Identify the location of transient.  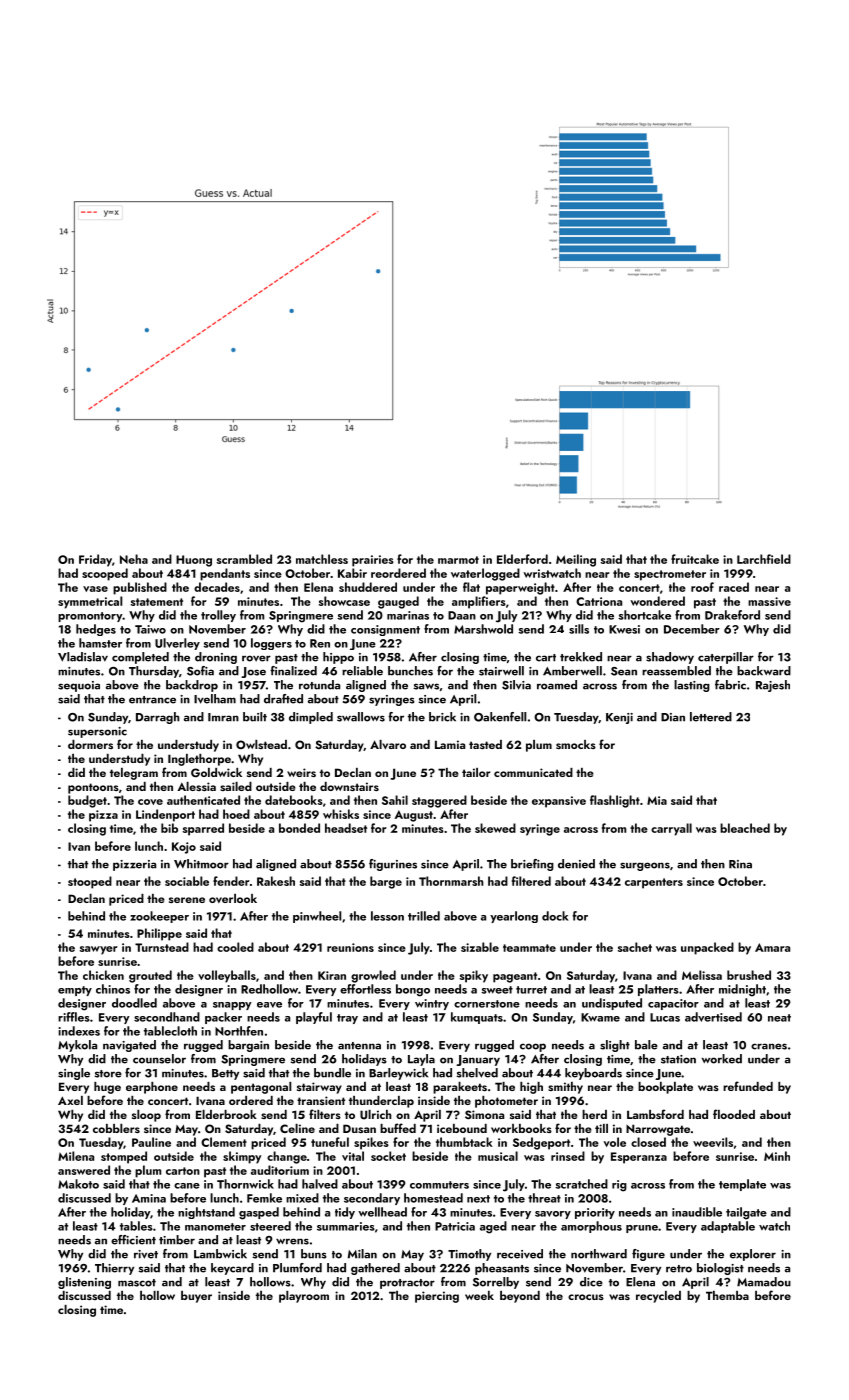
(321, 1100).
